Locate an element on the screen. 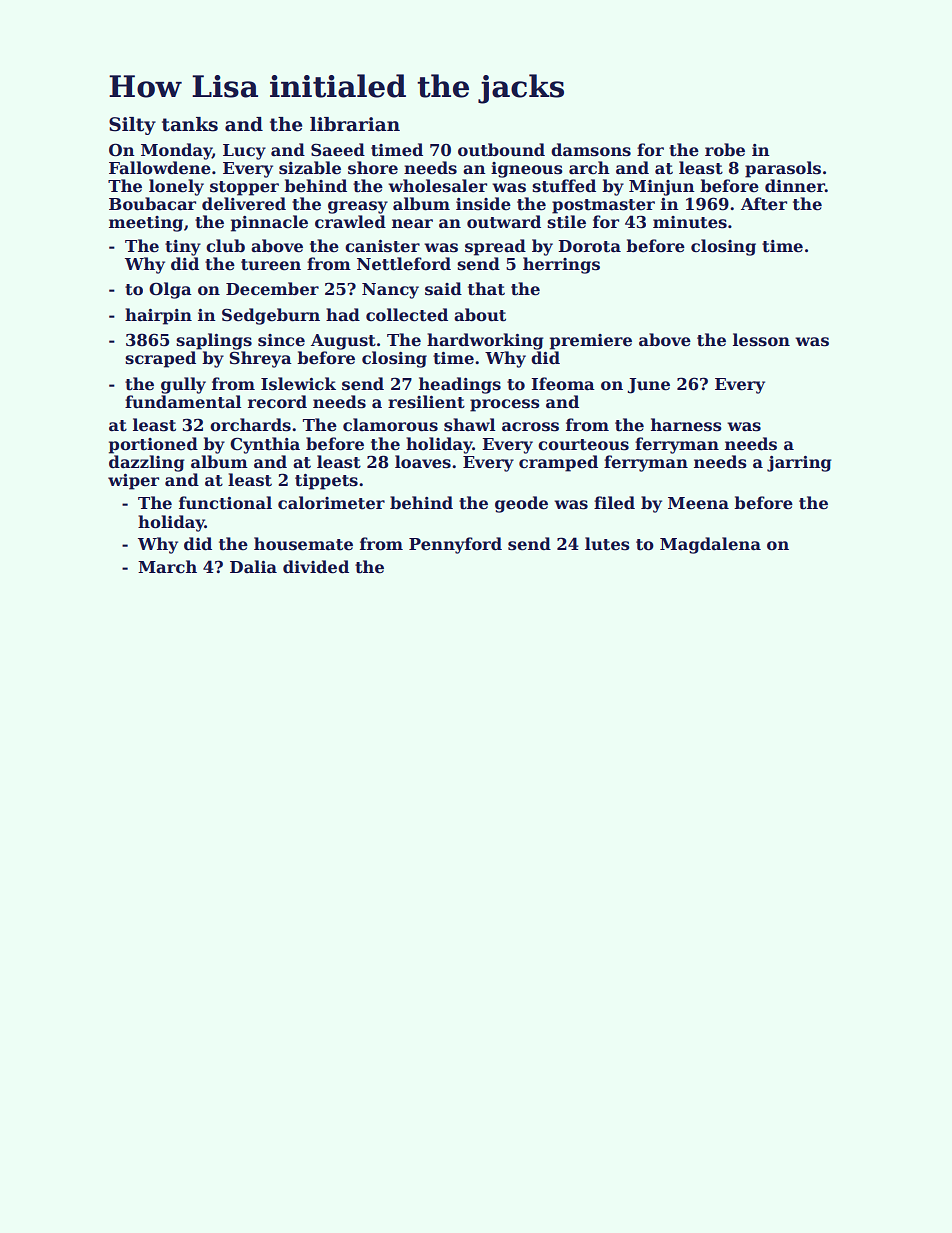  robe is located at coordinates (725, 150).
